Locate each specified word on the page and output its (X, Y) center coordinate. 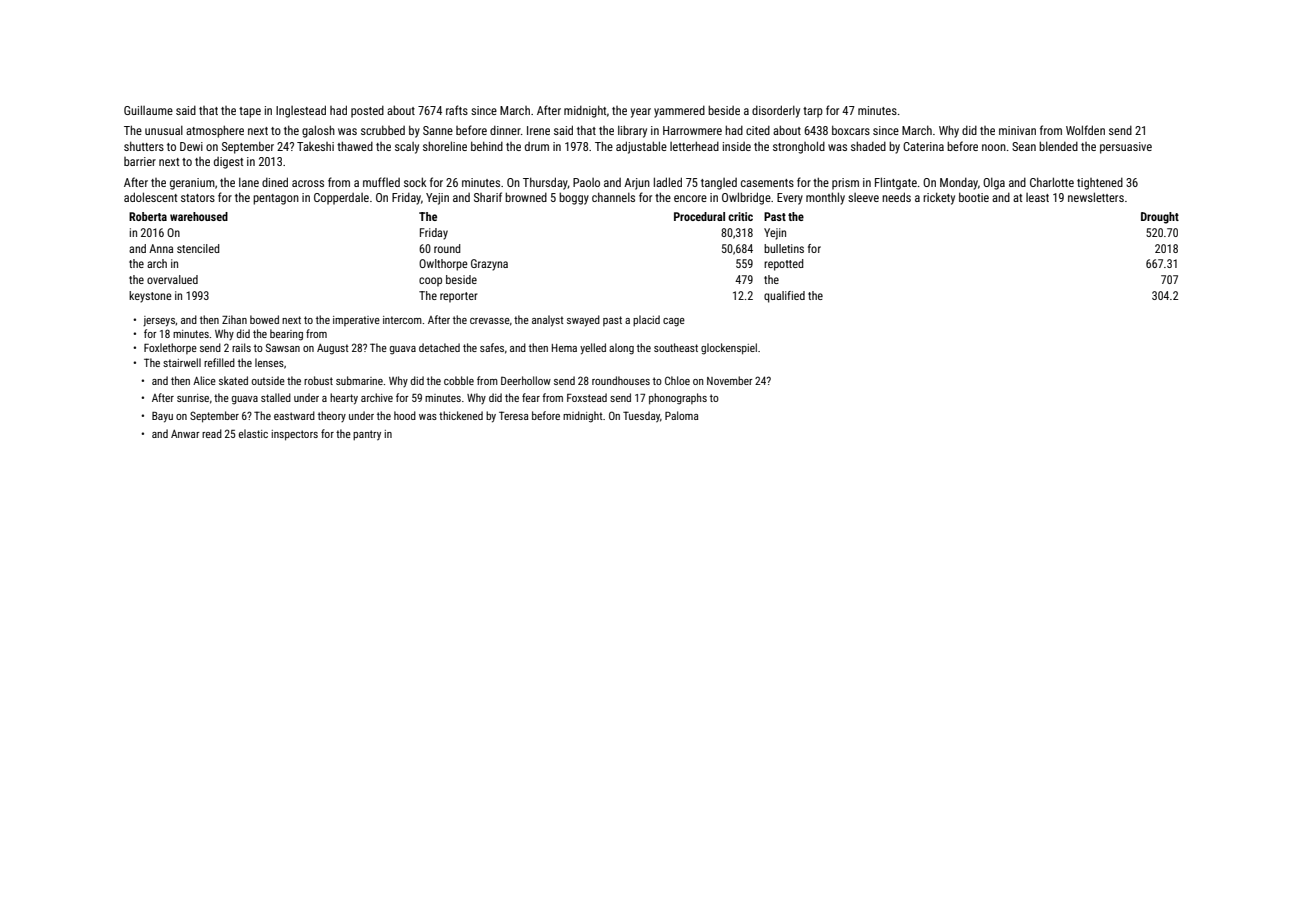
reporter (459, 297)
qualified (784, 297)
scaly (407, 148)
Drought (1160, 218)
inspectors (294, 435)
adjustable (641, 147)
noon (994, 147)
